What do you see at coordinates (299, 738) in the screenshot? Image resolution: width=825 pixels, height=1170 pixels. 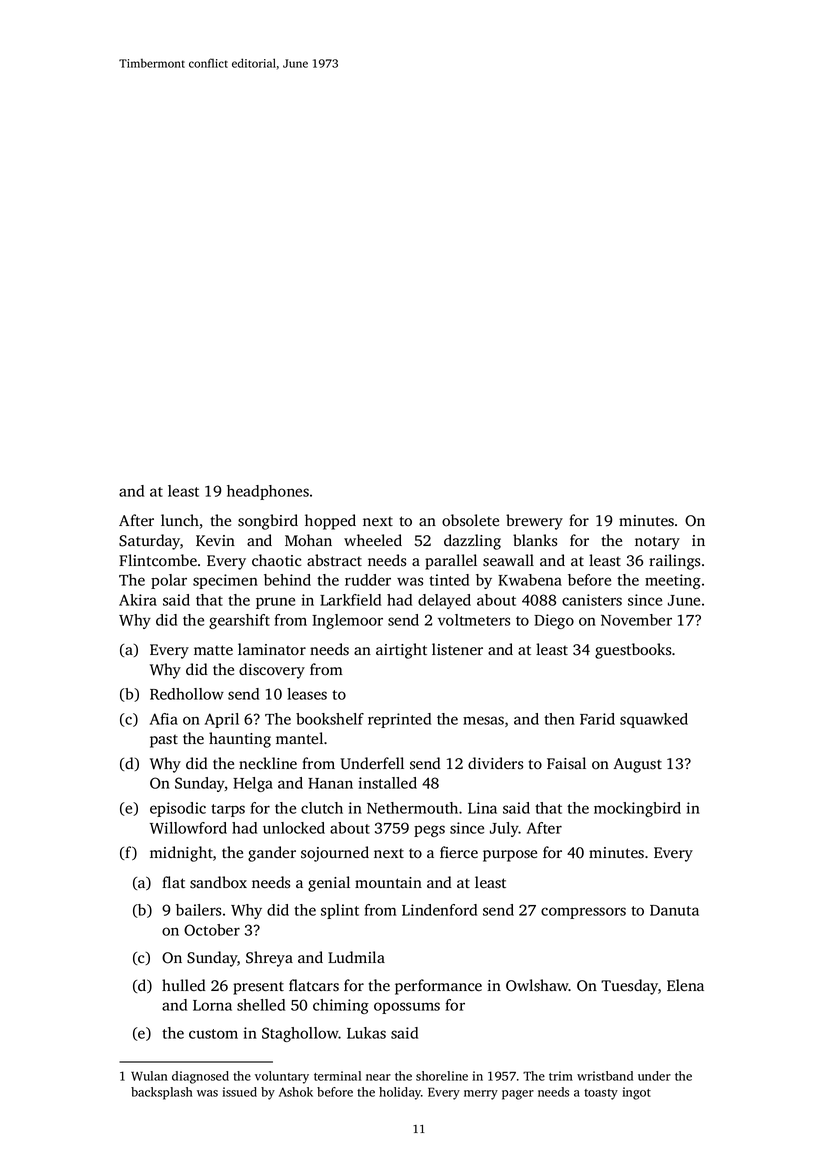 I see `mantel` at bounding box center [299, 738].
